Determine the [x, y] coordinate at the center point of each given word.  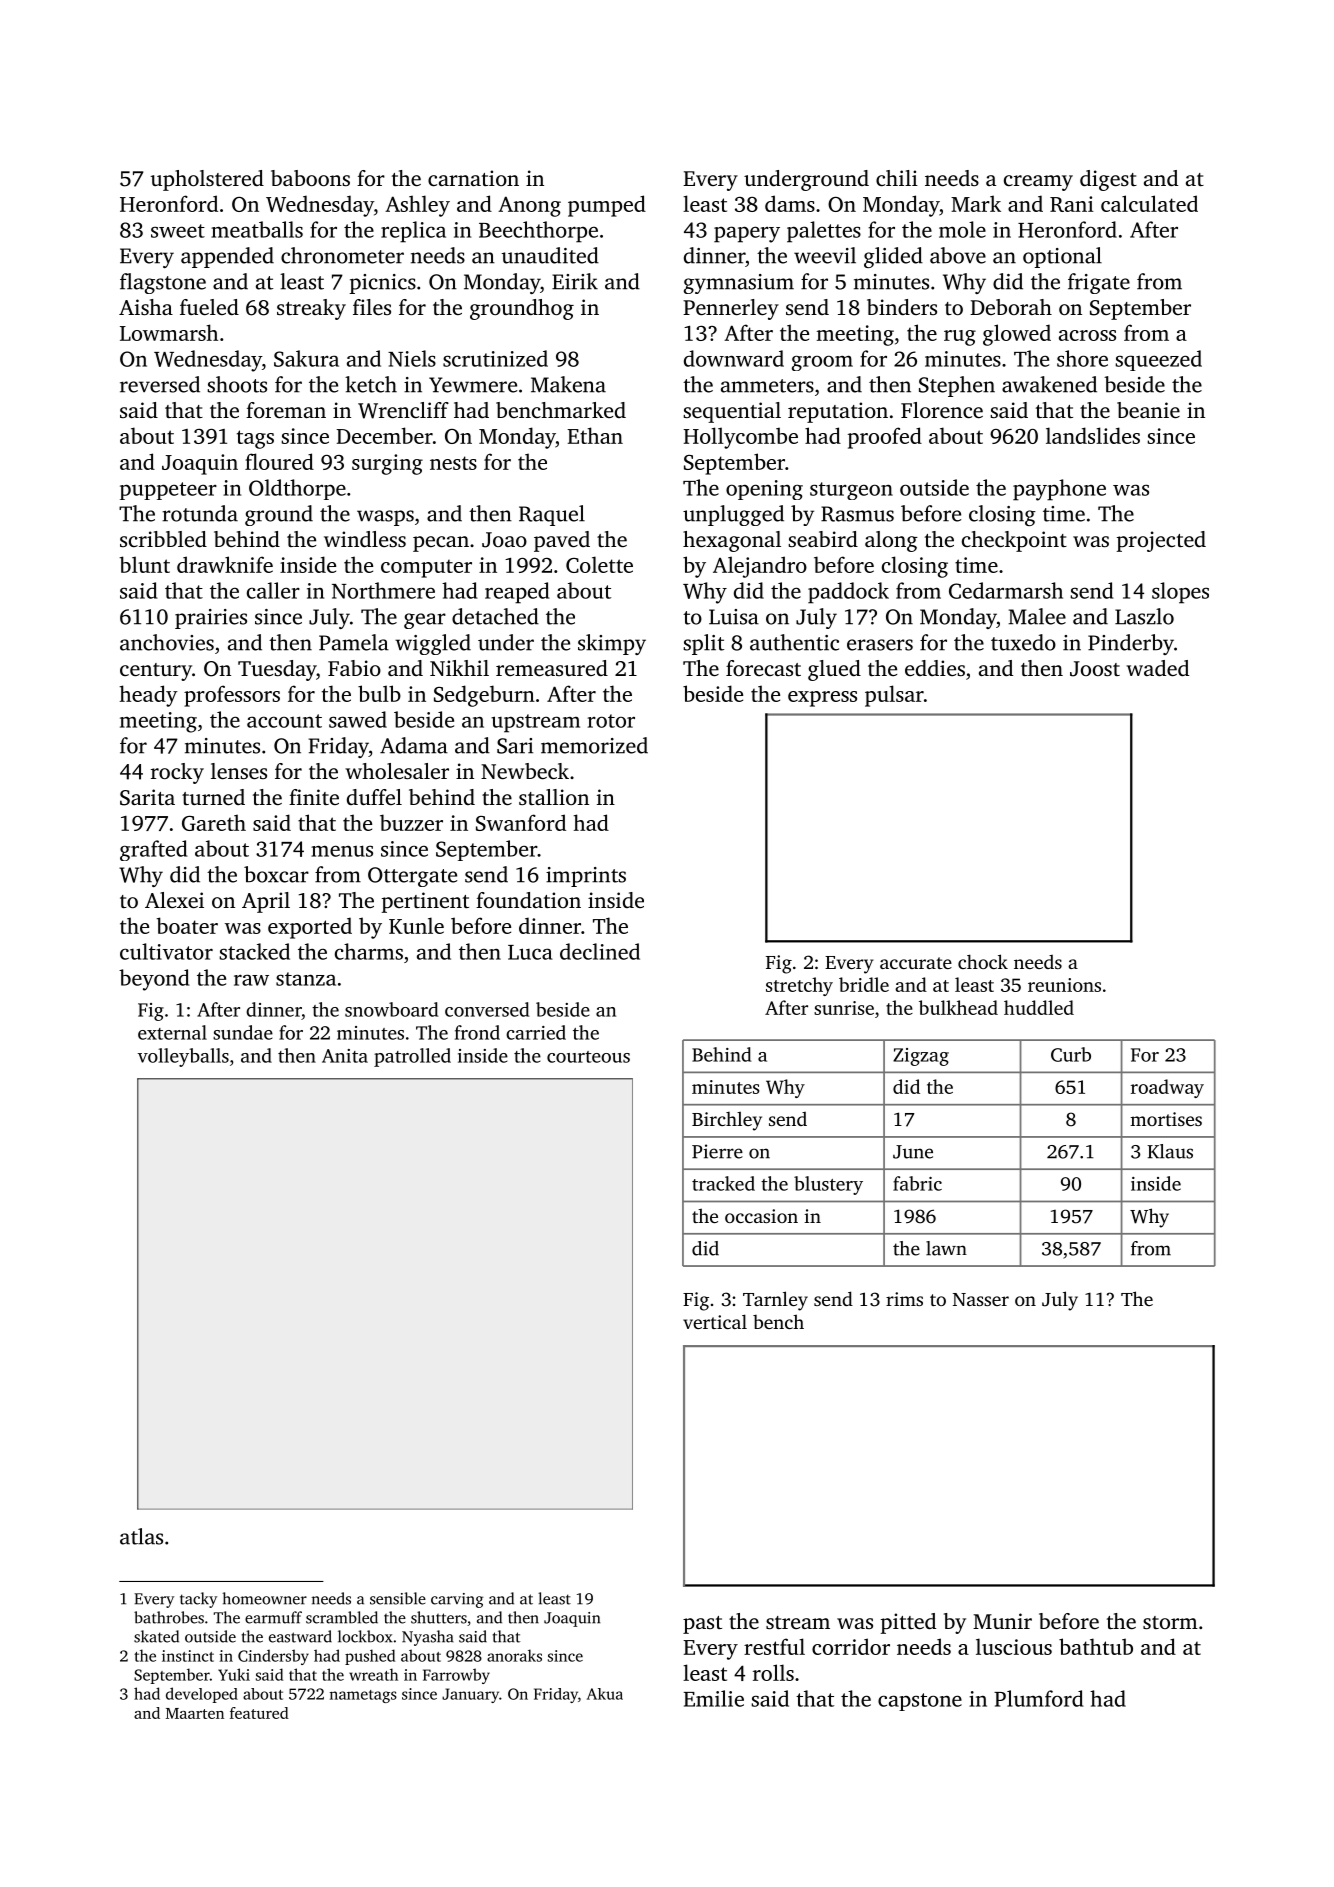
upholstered [207, 180]
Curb [1071, 1054]
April [266, 902]
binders [902, 307]
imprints [586, 877]
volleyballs [183, 1057]
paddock [848, 593]
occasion [761, 1216]
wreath [373, 1674]
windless [365, 539]
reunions [1064, 985]
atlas [141, 1536]
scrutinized [495, 358]
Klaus [1170, 1151]
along [891, 541]
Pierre [717, 1151]
